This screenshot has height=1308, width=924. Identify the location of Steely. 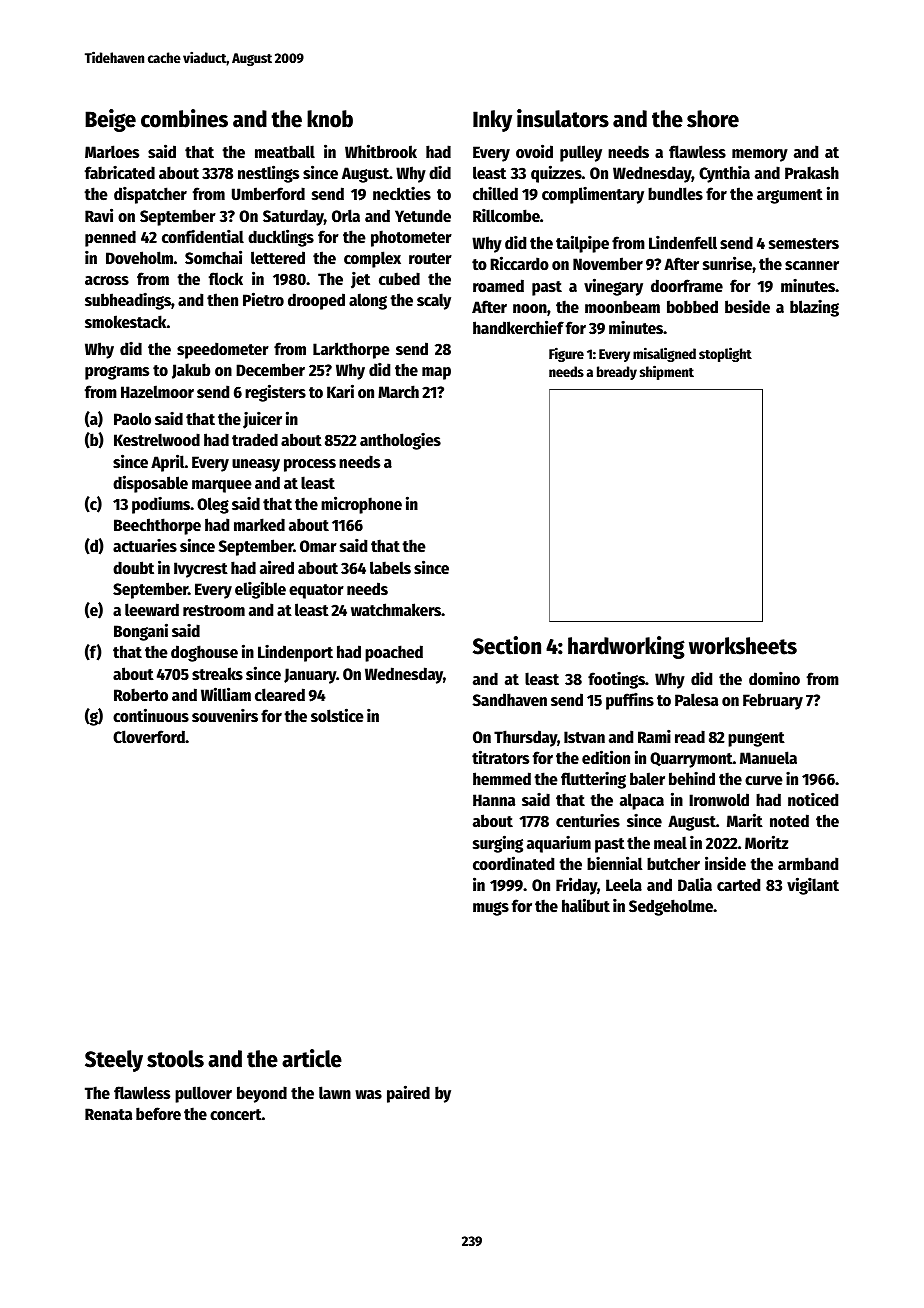
(114, 1061).
